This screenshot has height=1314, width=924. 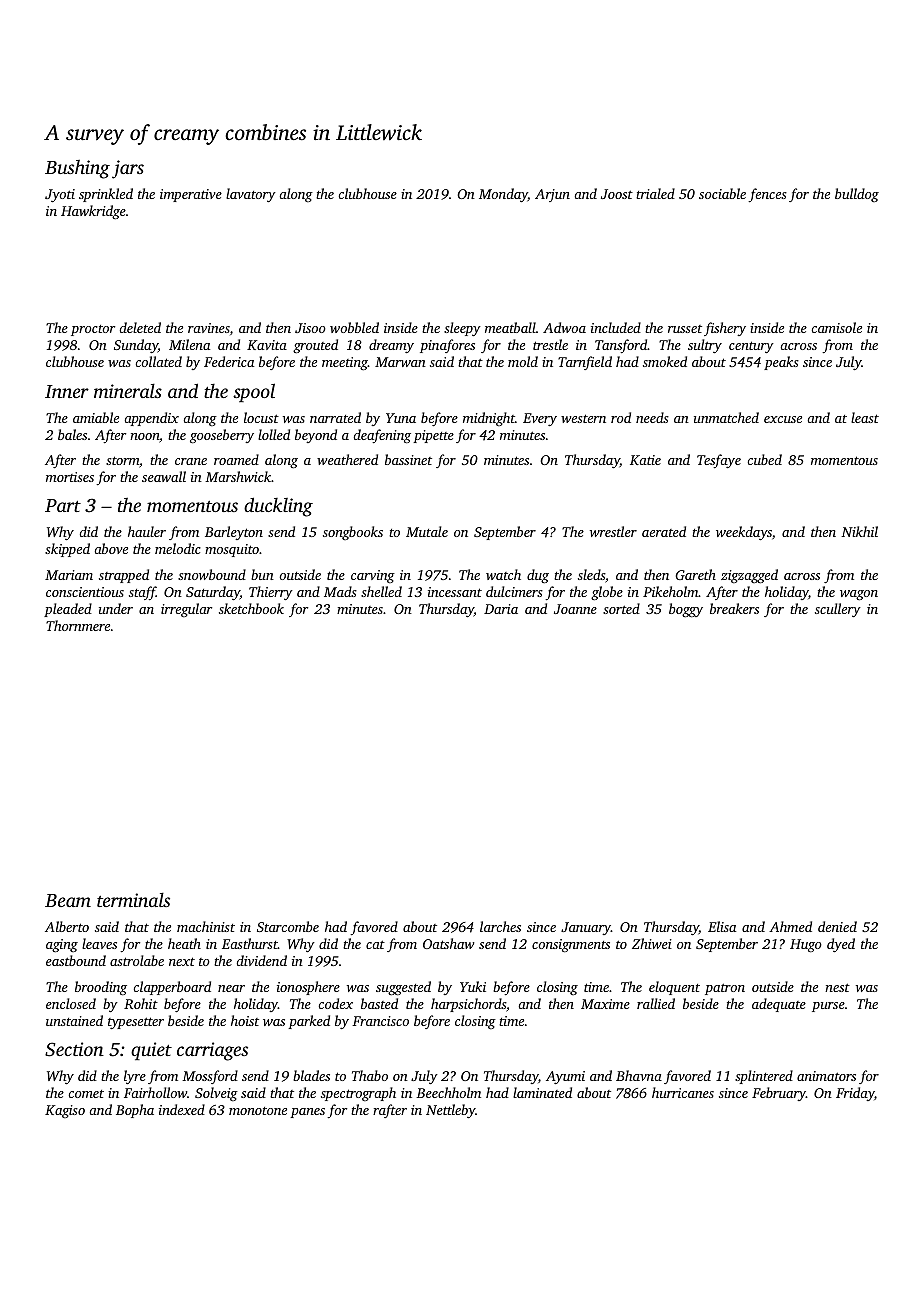 I want to click on jars, so click(x=128, y=169).
